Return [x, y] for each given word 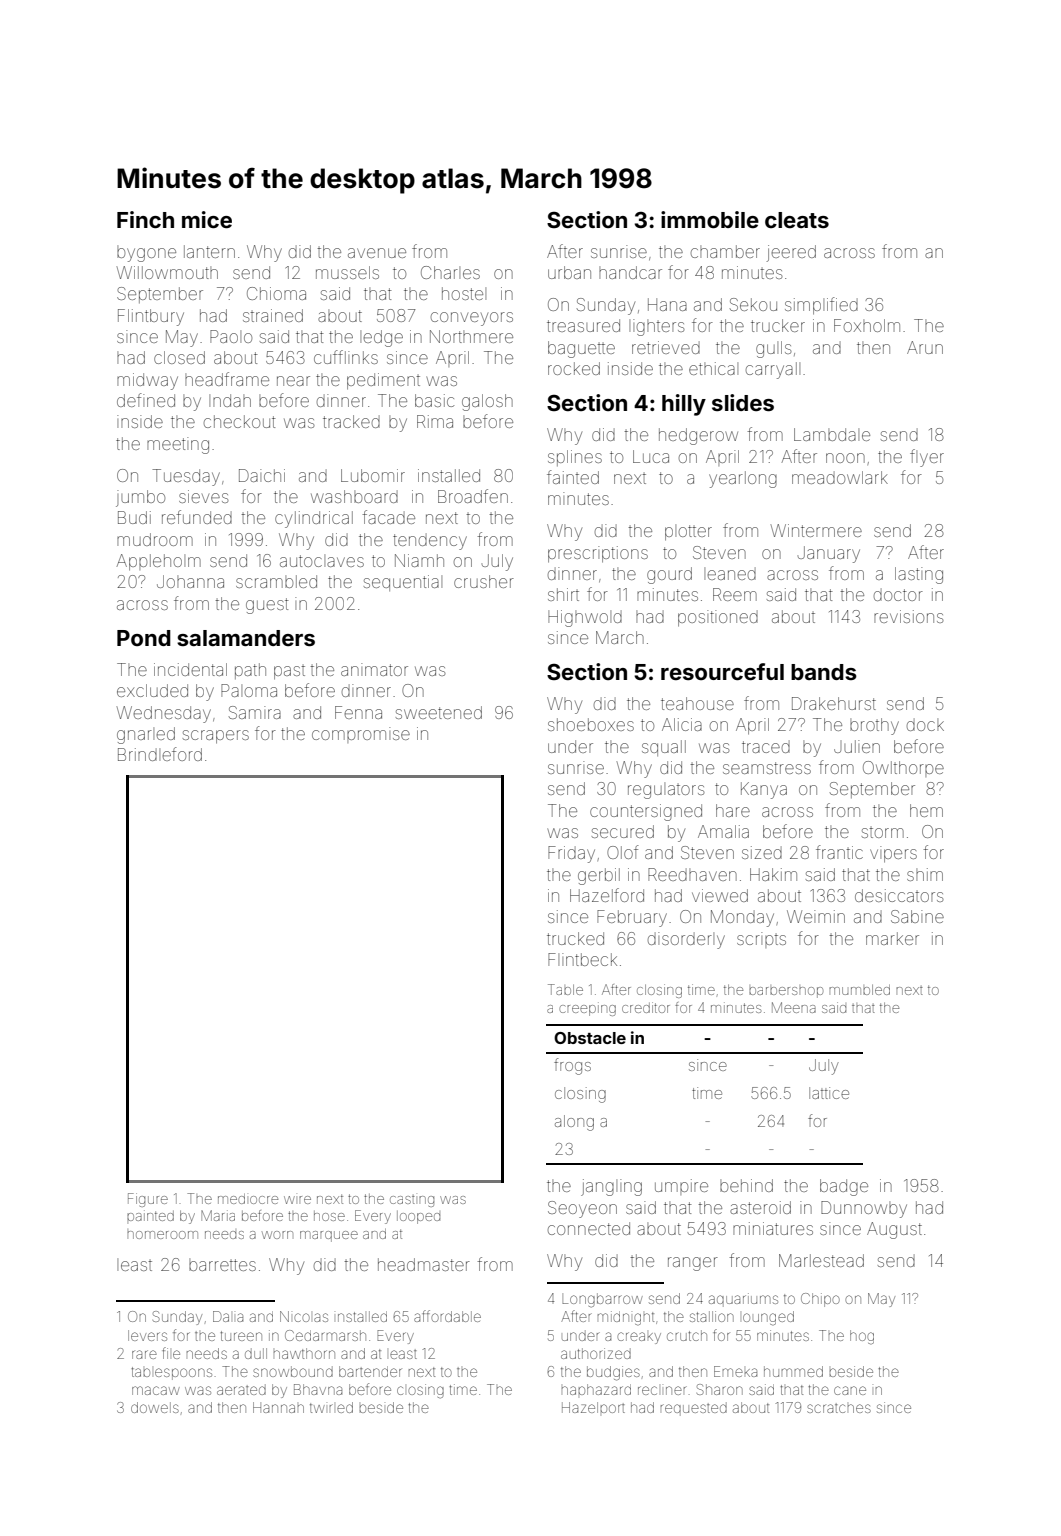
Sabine [917, 916]
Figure [148, 1200]
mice [207, 219]
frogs [572, 1066]
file [171, 1353]
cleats [797, 220]
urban [569, 272]
